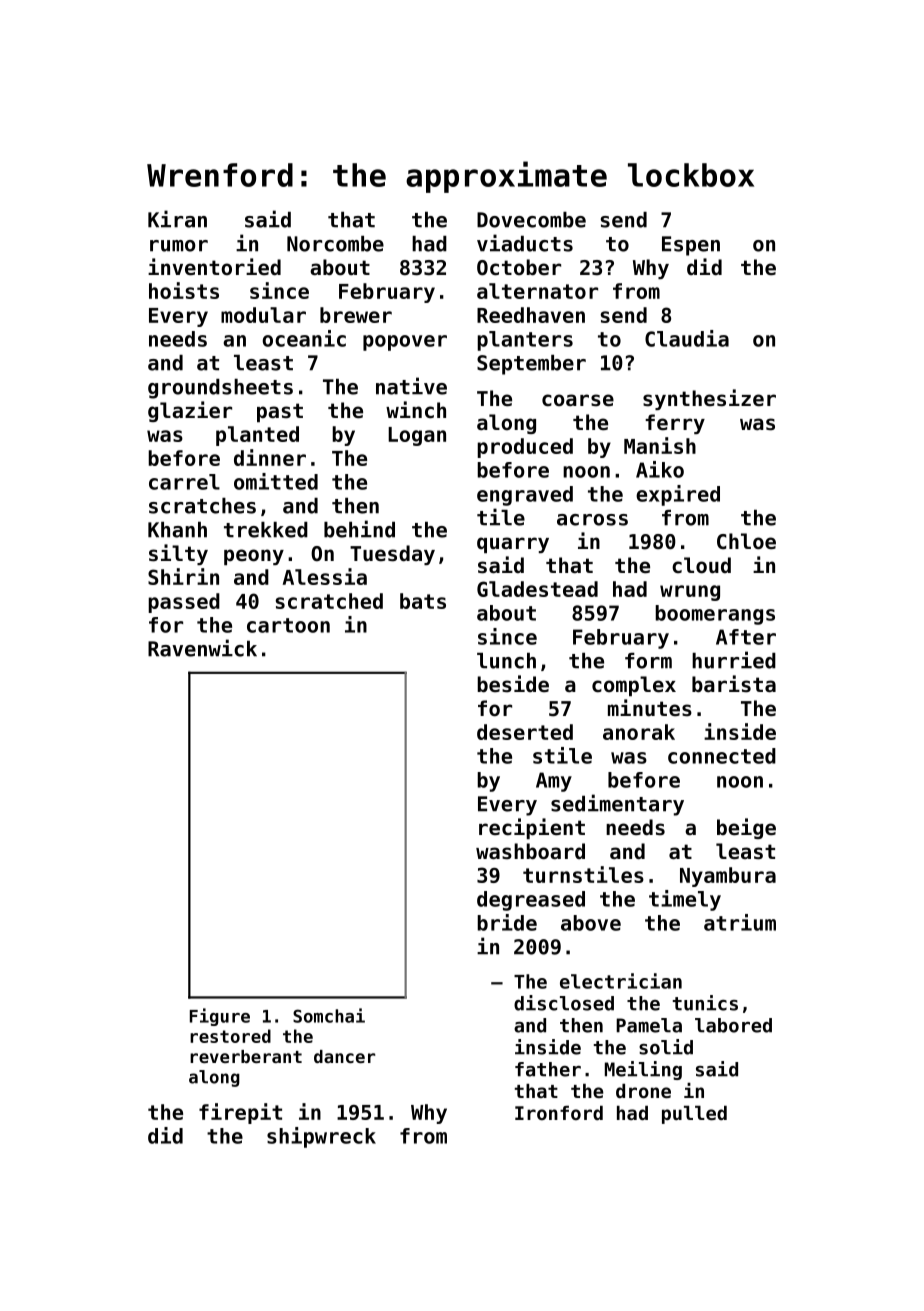 This screenshot has width=924, height=1311. What do you see at coordinates (329, 601) in the screenshot?
I see `scratched` at bounding box center [329, 601].
